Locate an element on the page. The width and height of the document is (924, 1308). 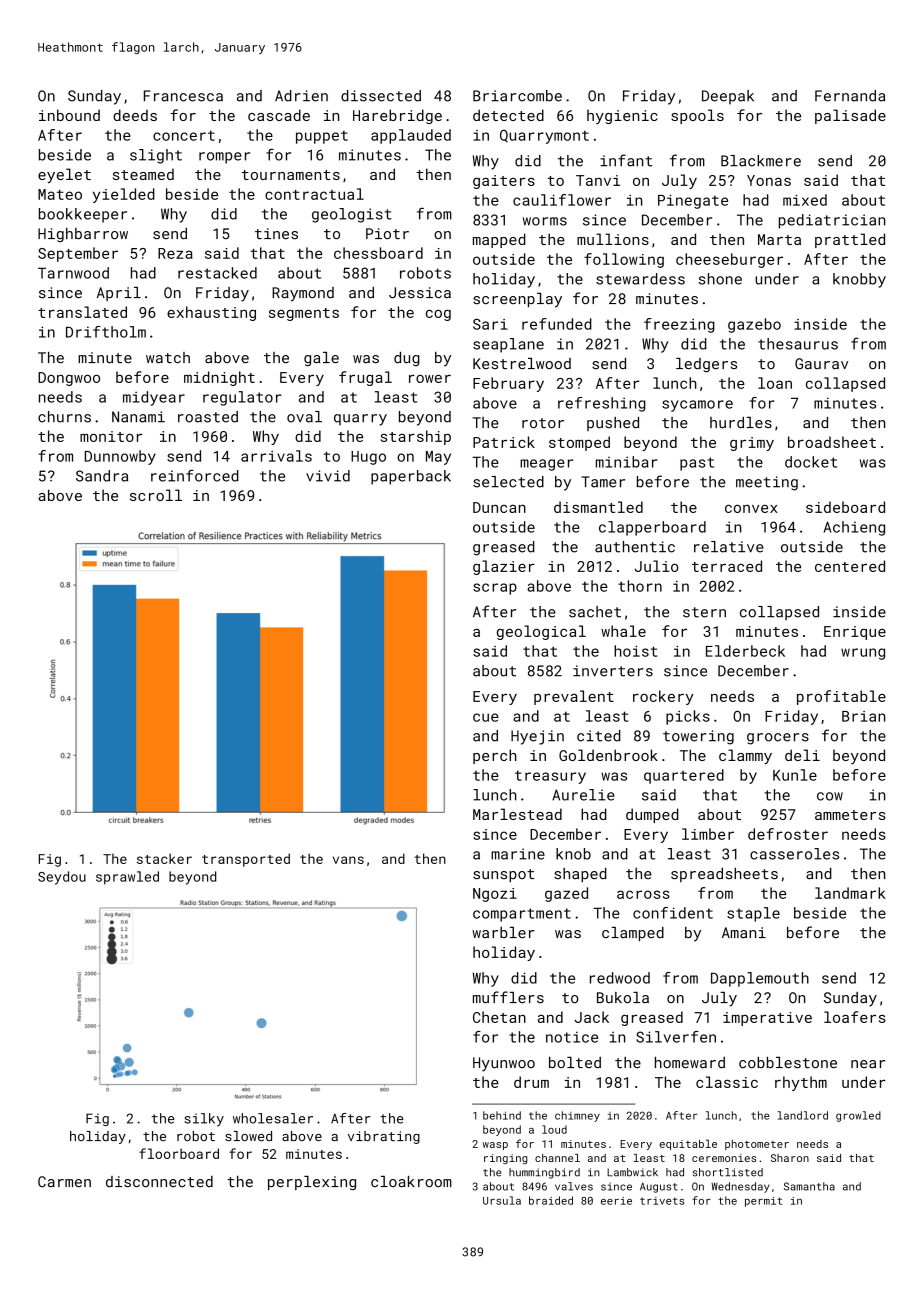
eyelet is located at coordinates (64, 175).
